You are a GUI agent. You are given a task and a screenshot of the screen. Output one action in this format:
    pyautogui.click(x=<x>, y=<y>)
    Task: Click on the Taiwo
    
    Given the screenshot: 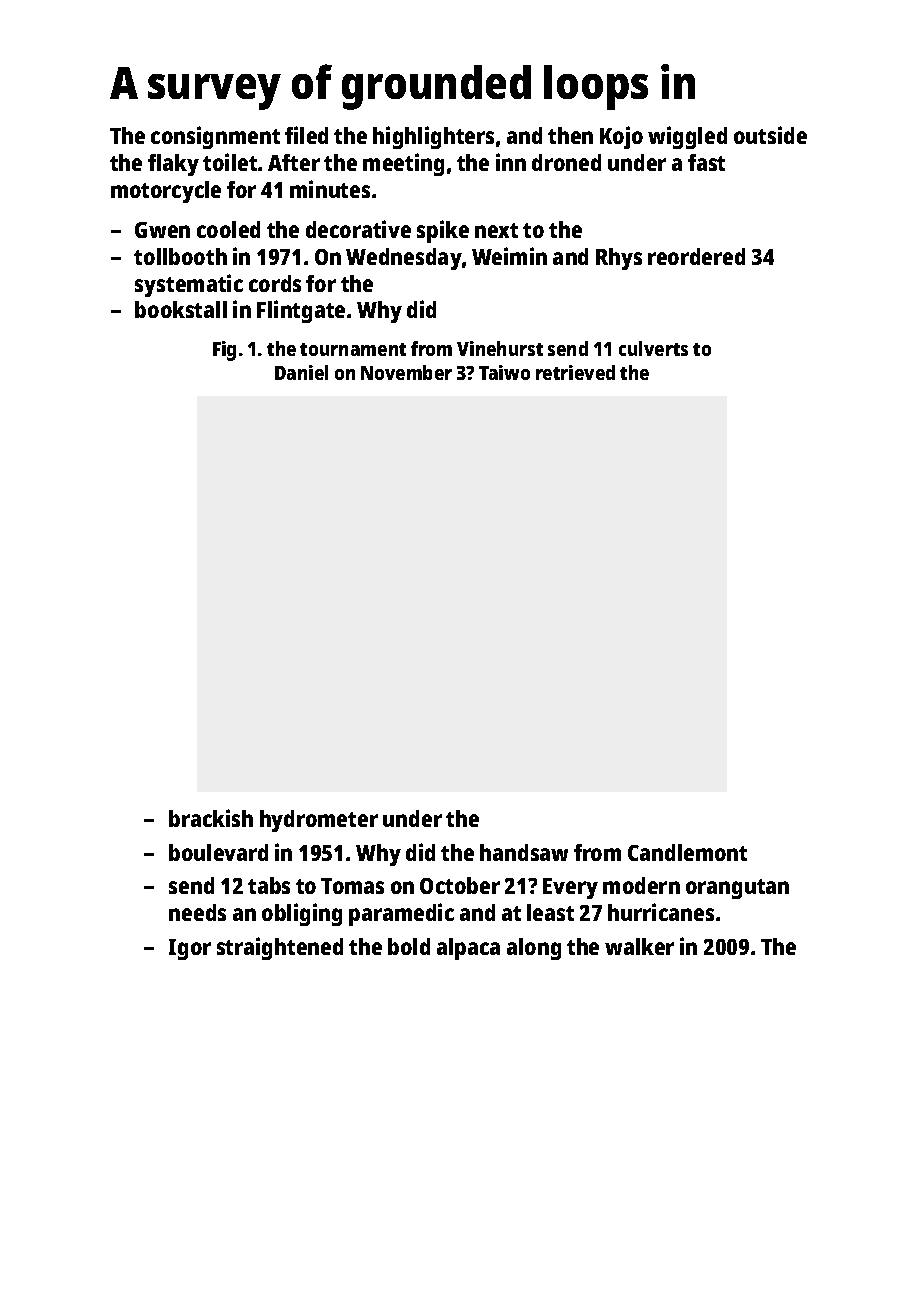 What is the action you would take?
    pyautogui.click(x=504, y=372)
